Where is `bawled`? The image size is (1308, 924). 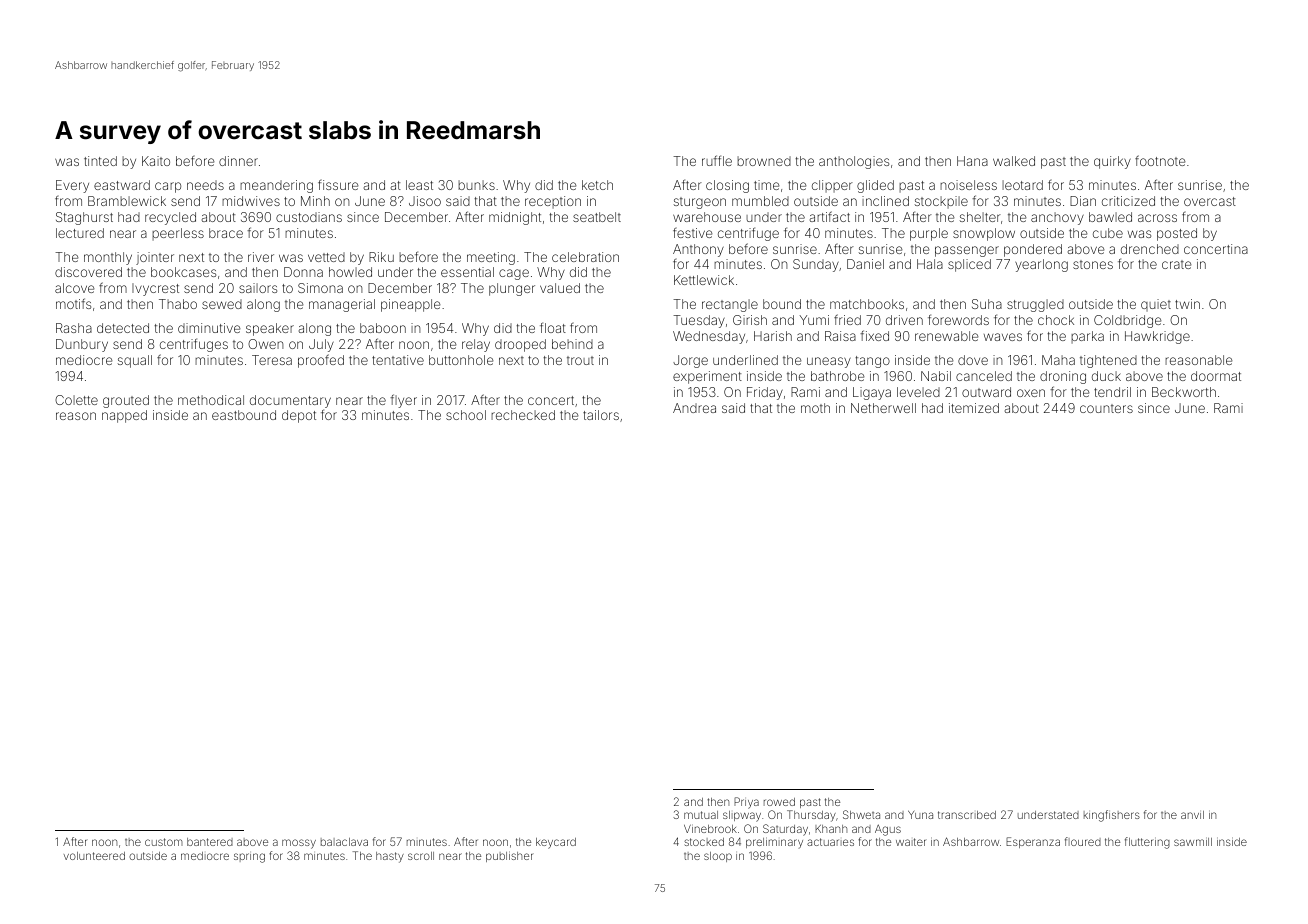 bawled is located at coordinates (1110, 217).
